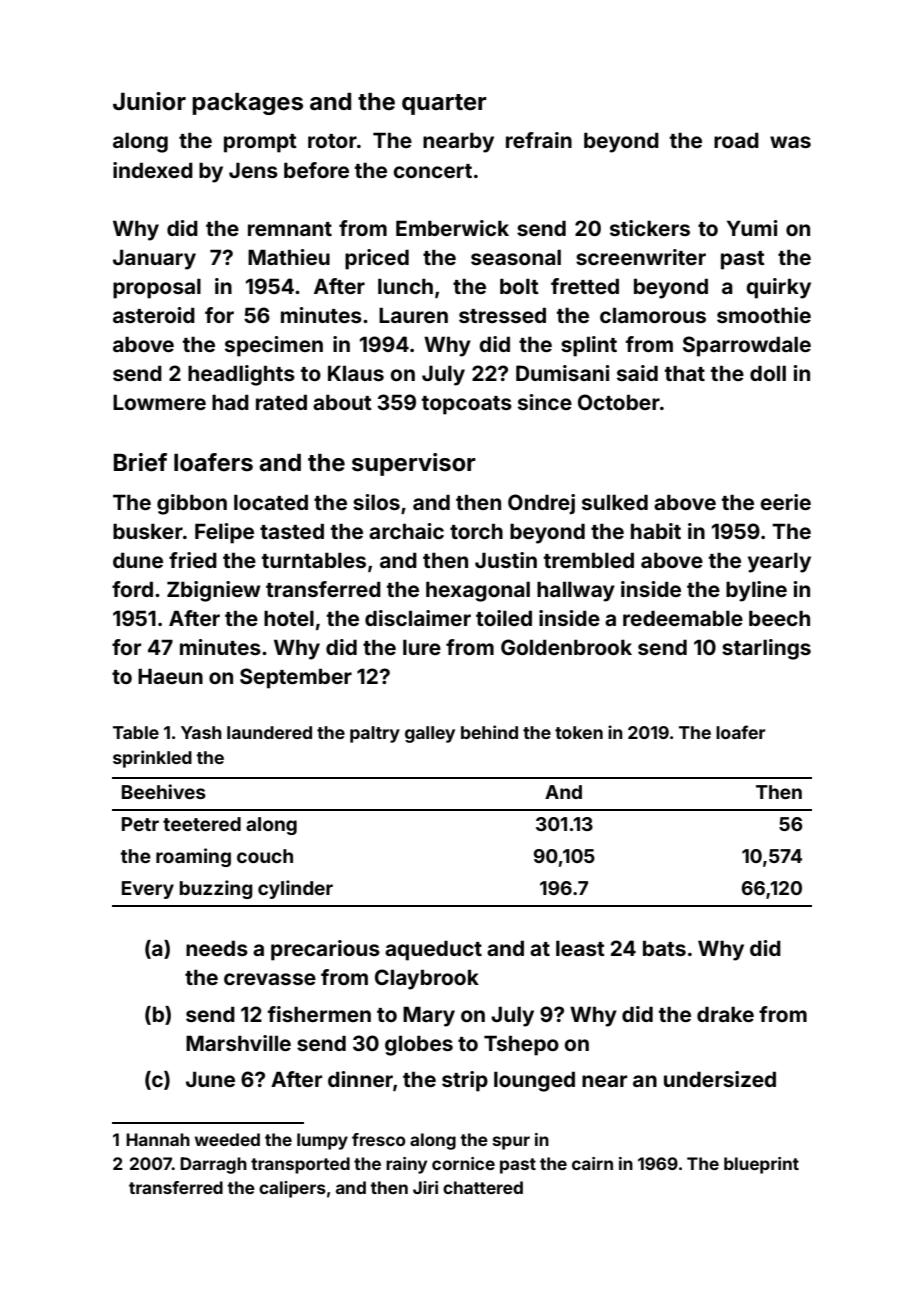 The width and height of the screenshot is (924, 1311). What do you see at coordinates (489, 732) in the screenshot?
I see `behind` at bounding box center [489, 732].
